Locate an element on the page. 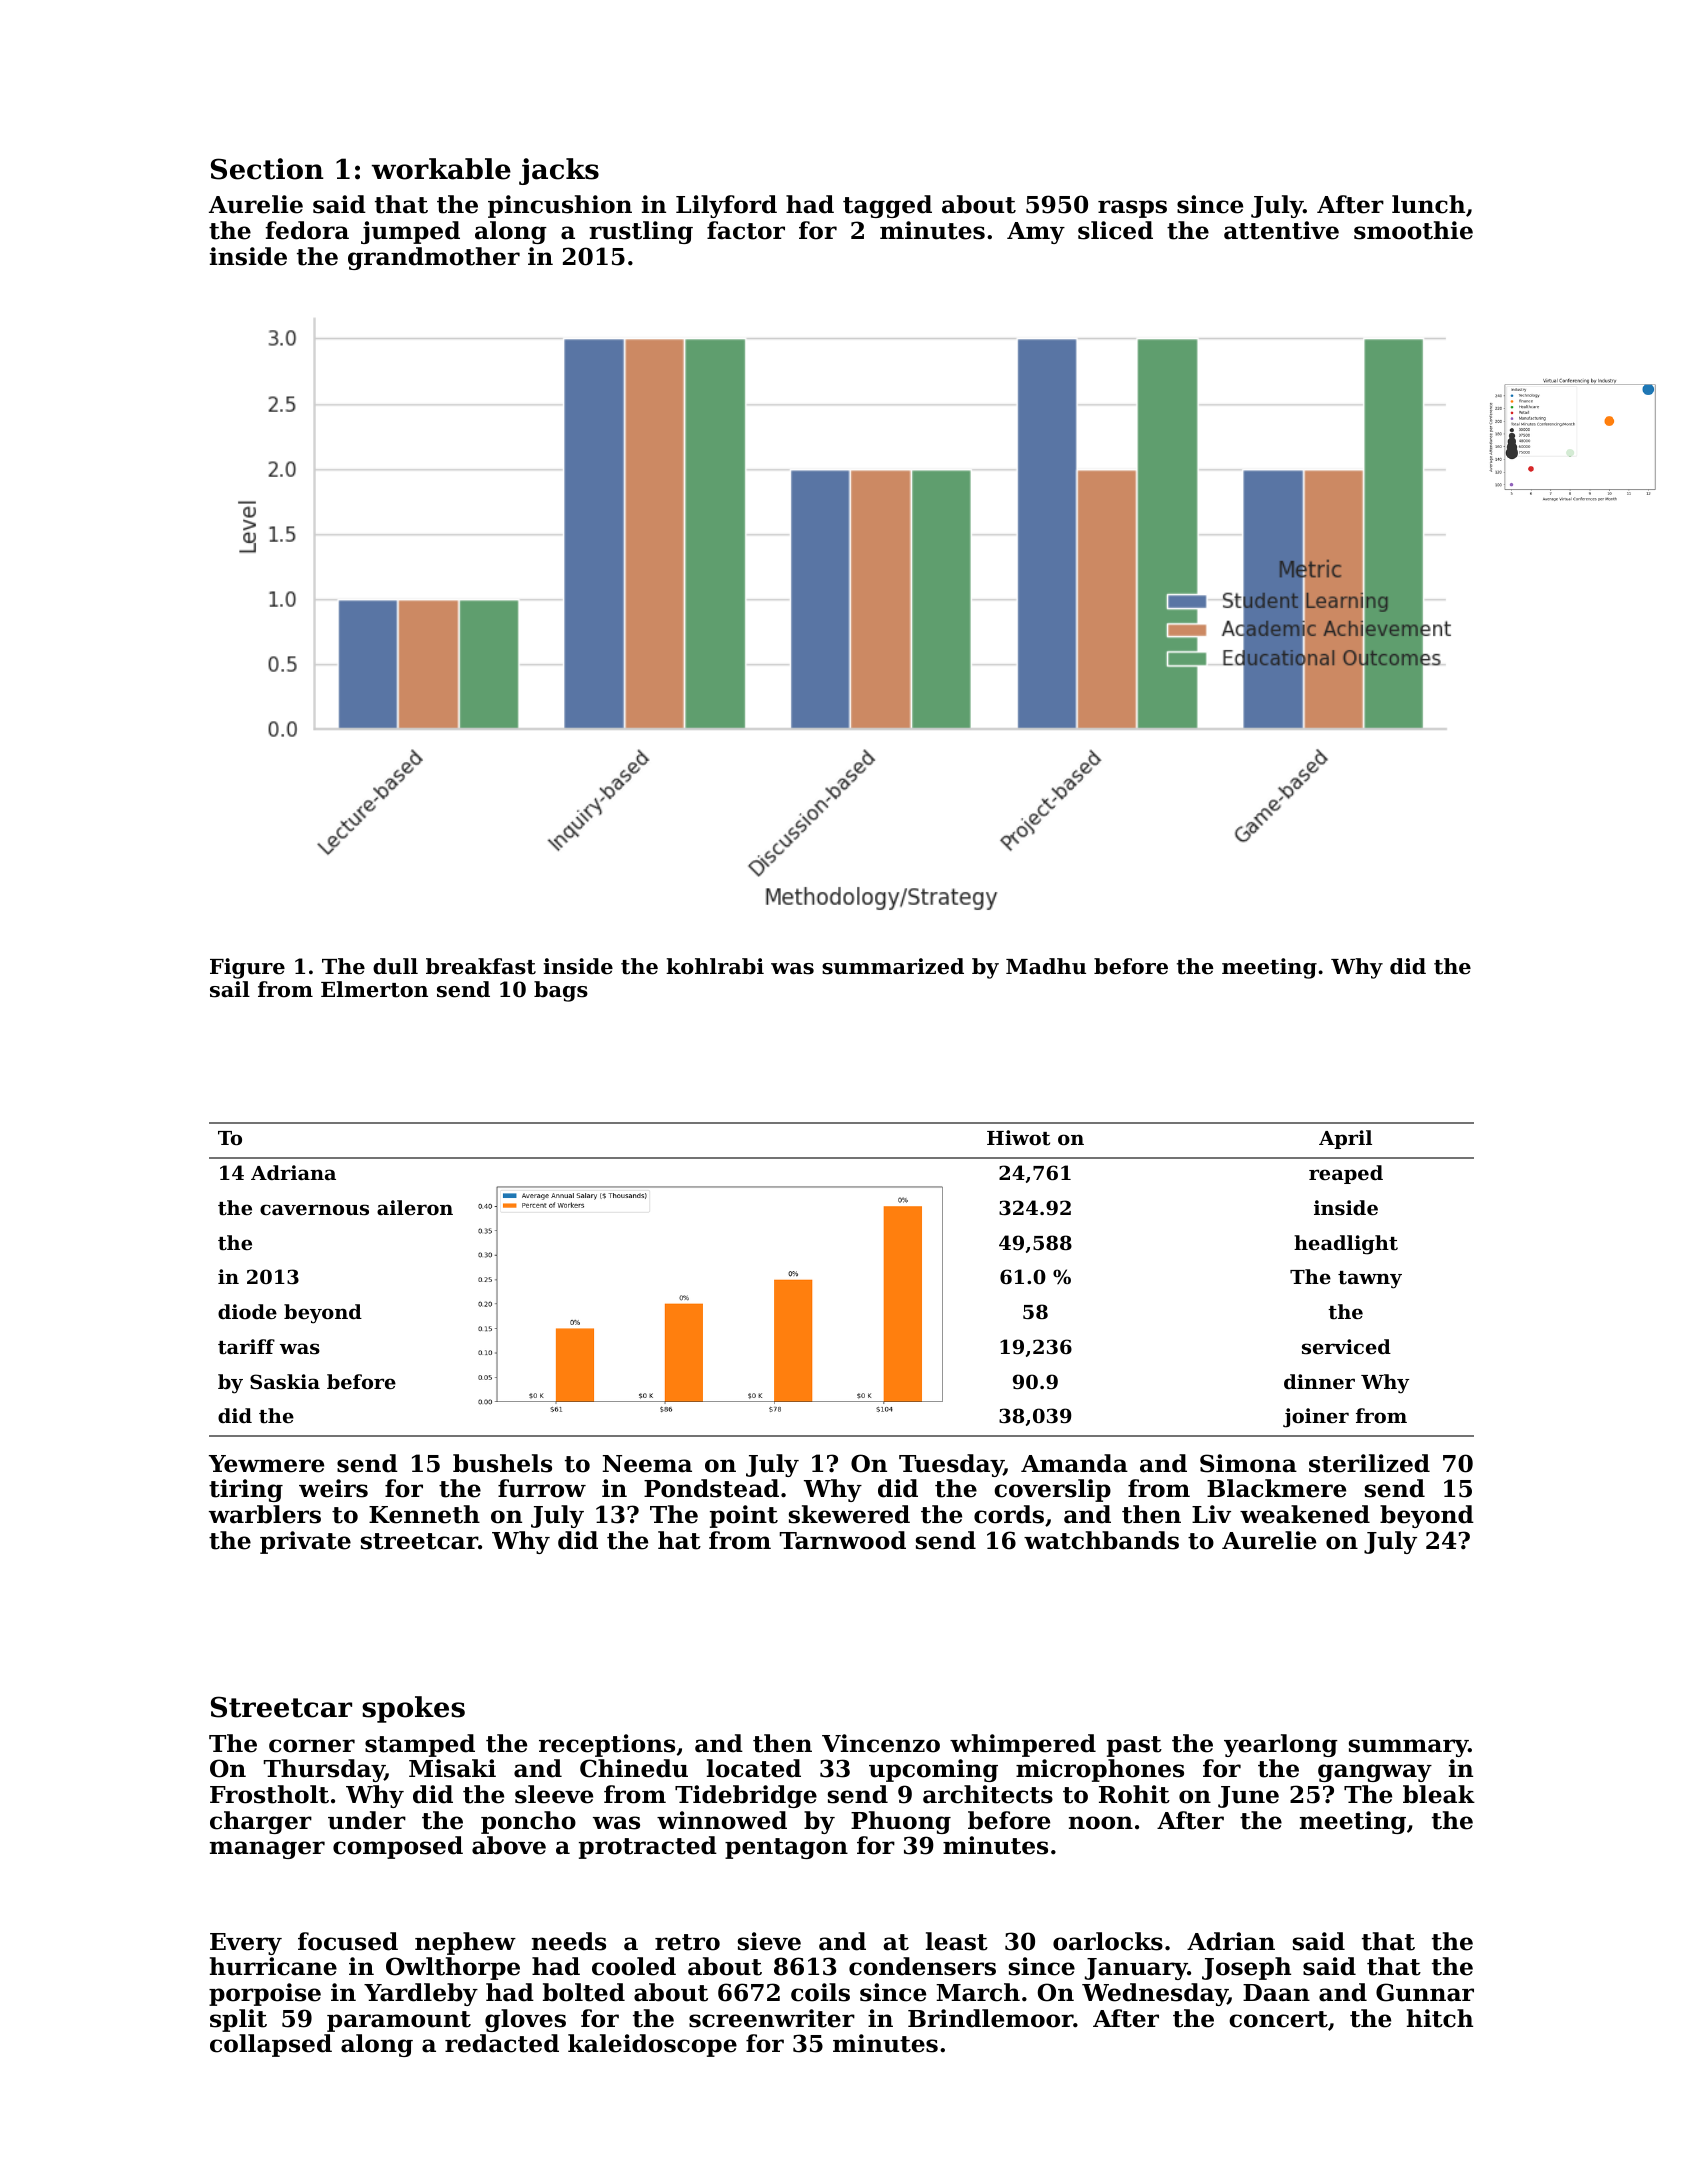 Image resolution: width=1683 pixels, height=2178 pixels. fedora is located at coordinates (307, 230).
